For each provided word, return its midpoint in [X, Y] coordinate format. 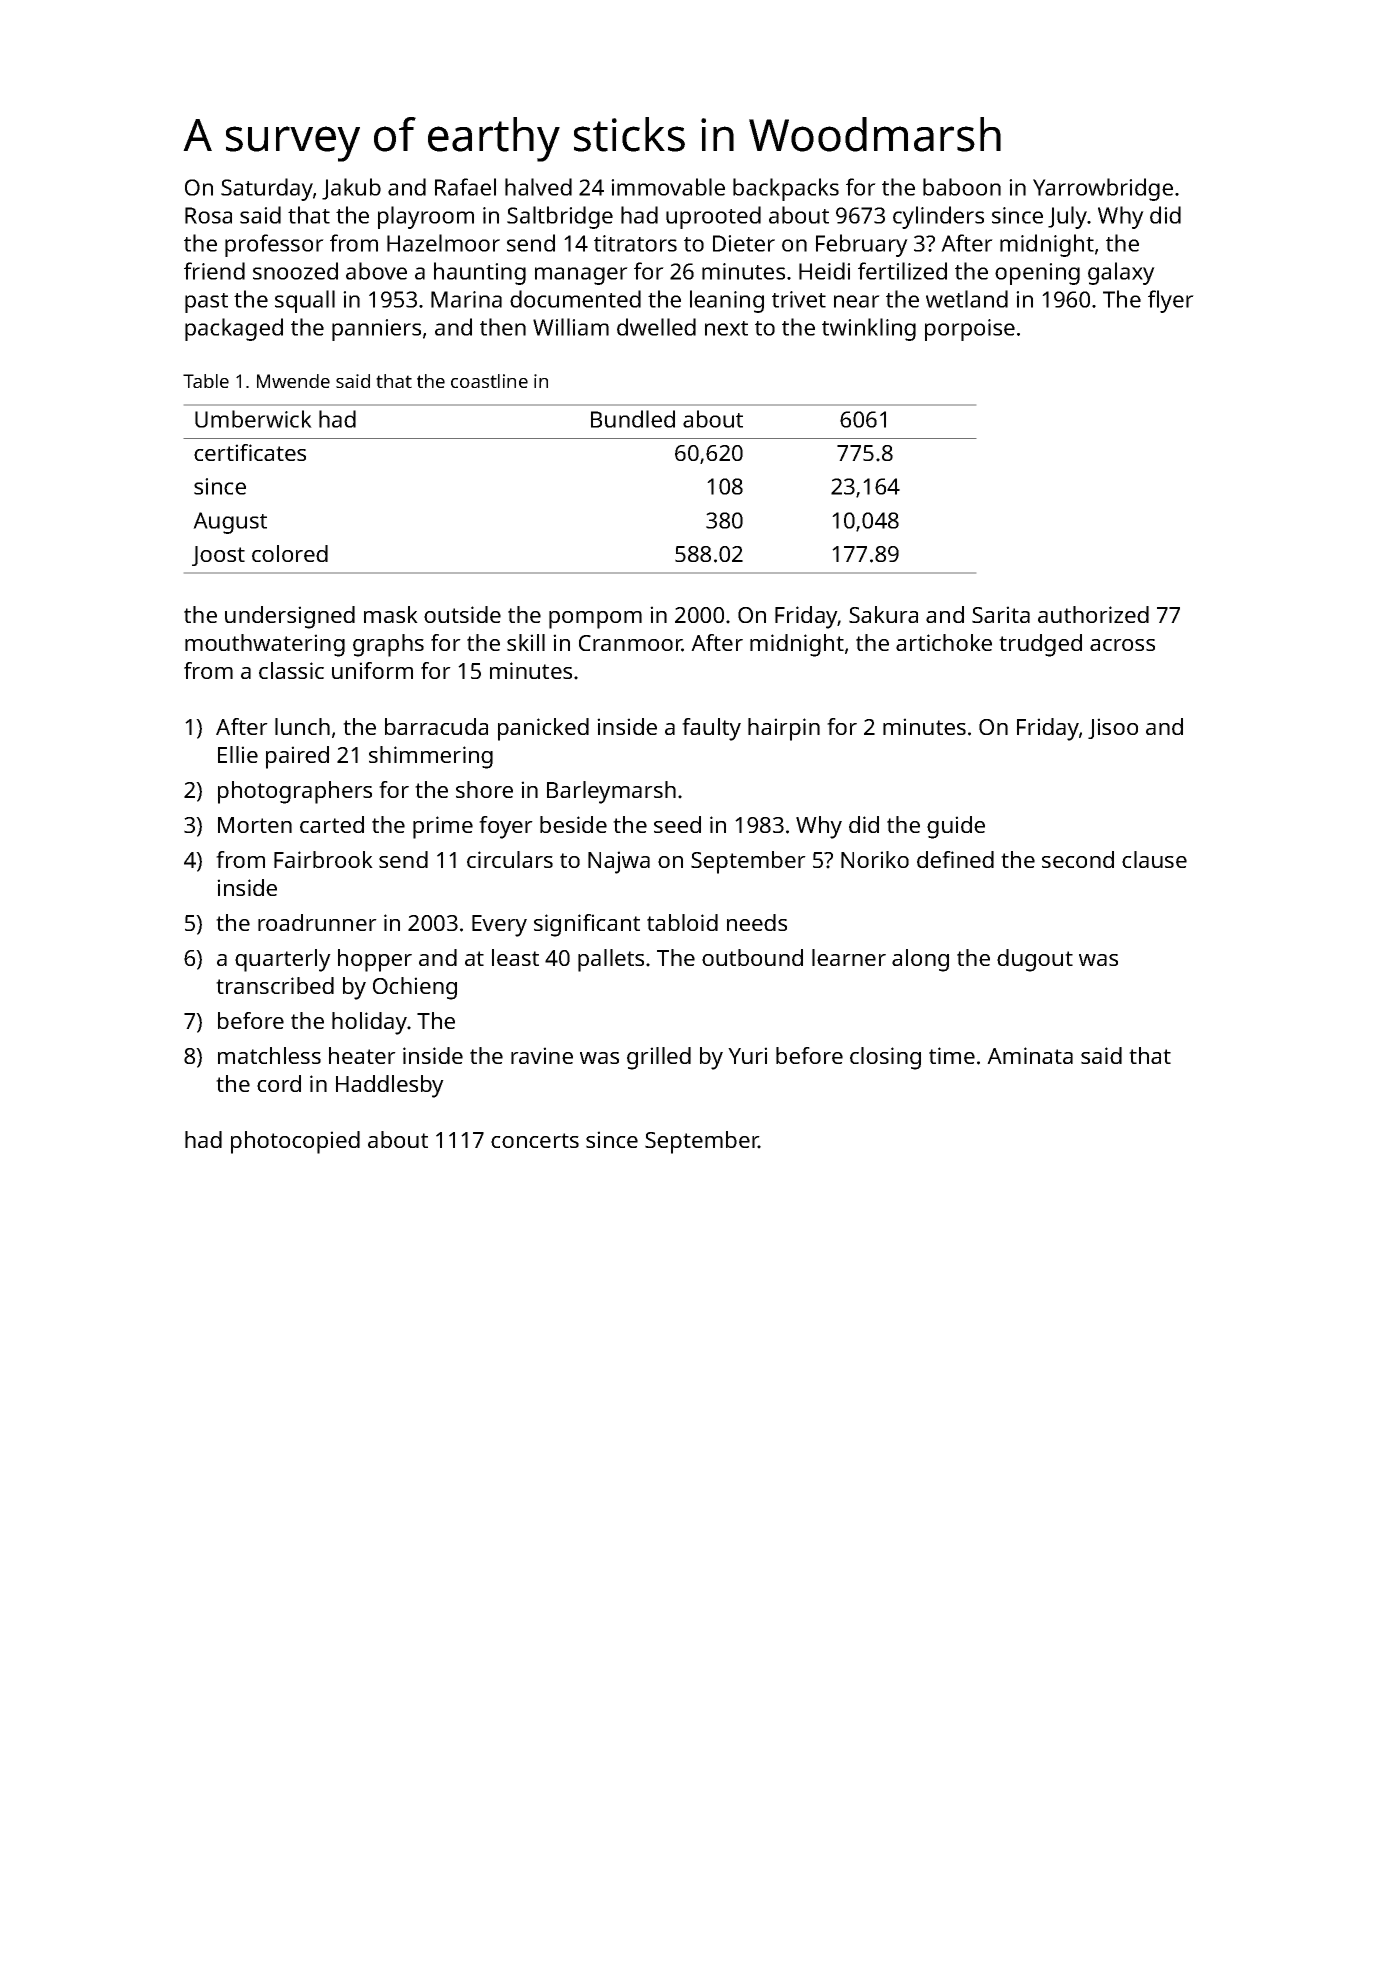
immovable [668, 187]
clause [1154, 859]
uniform [372, 670]
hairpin [784, 729]
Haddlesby [390, 1086]
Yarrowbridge [1103, 189]
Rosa [208, 215]
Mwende [293, 381]
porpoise [970, 330]
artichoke [944, 642]
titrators [635, 243]
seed [677, 824]
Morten [255, 825]
